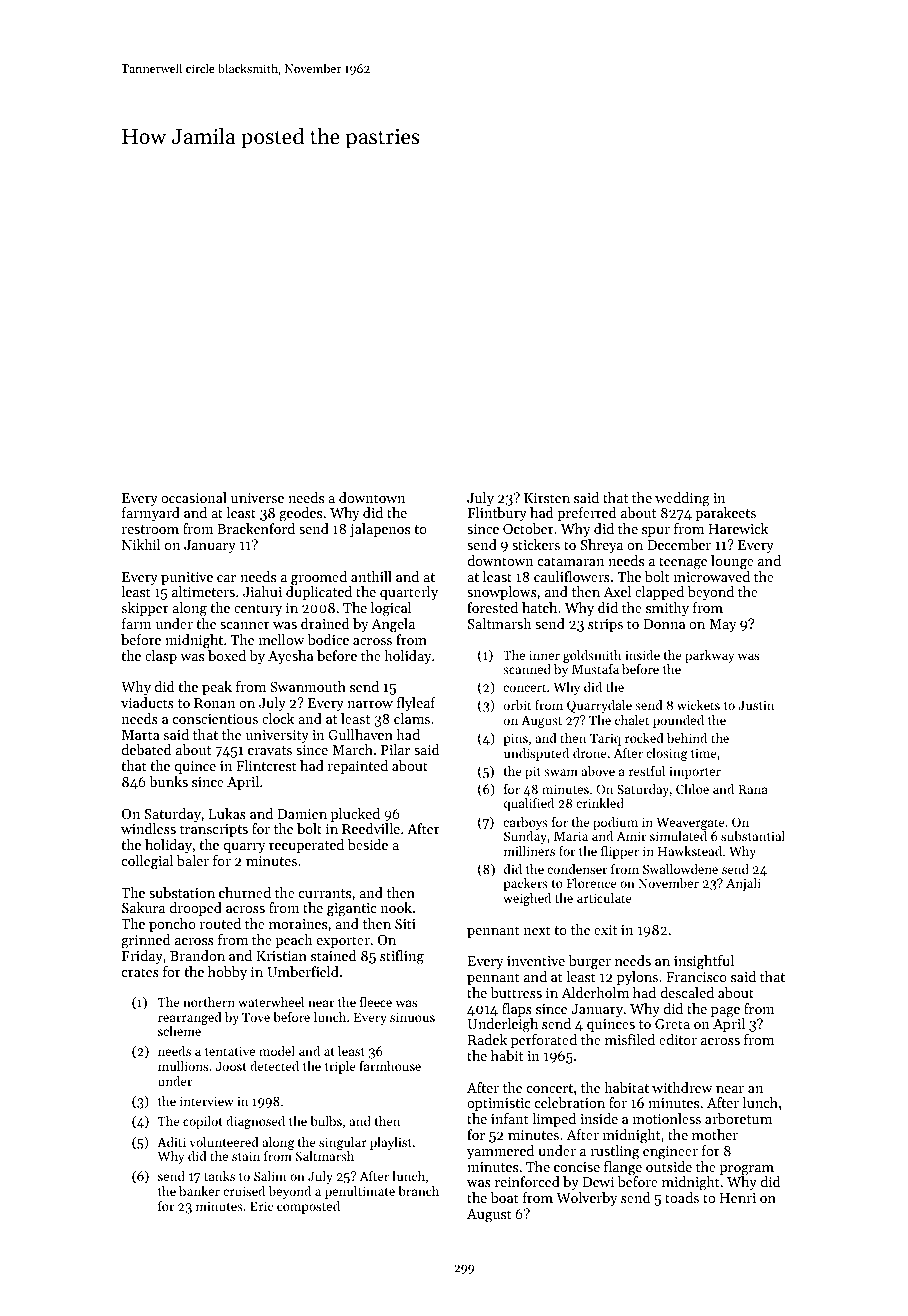 The image size is (908, 1316). Describe the element at coordinates (698, 705) in the page. I see `wickets` at that location.
